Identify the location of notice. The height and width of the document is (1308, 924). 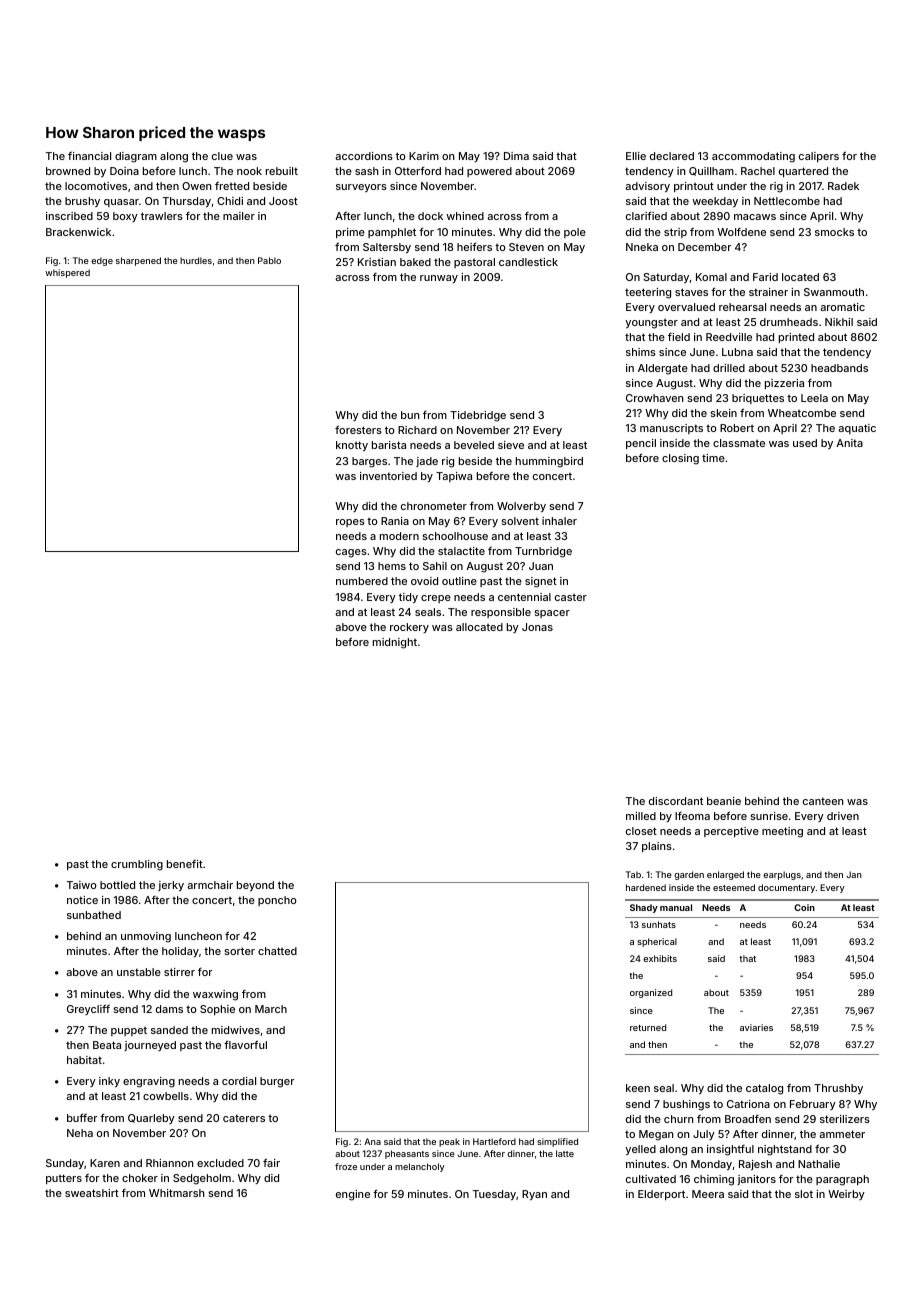
(82, 900).
